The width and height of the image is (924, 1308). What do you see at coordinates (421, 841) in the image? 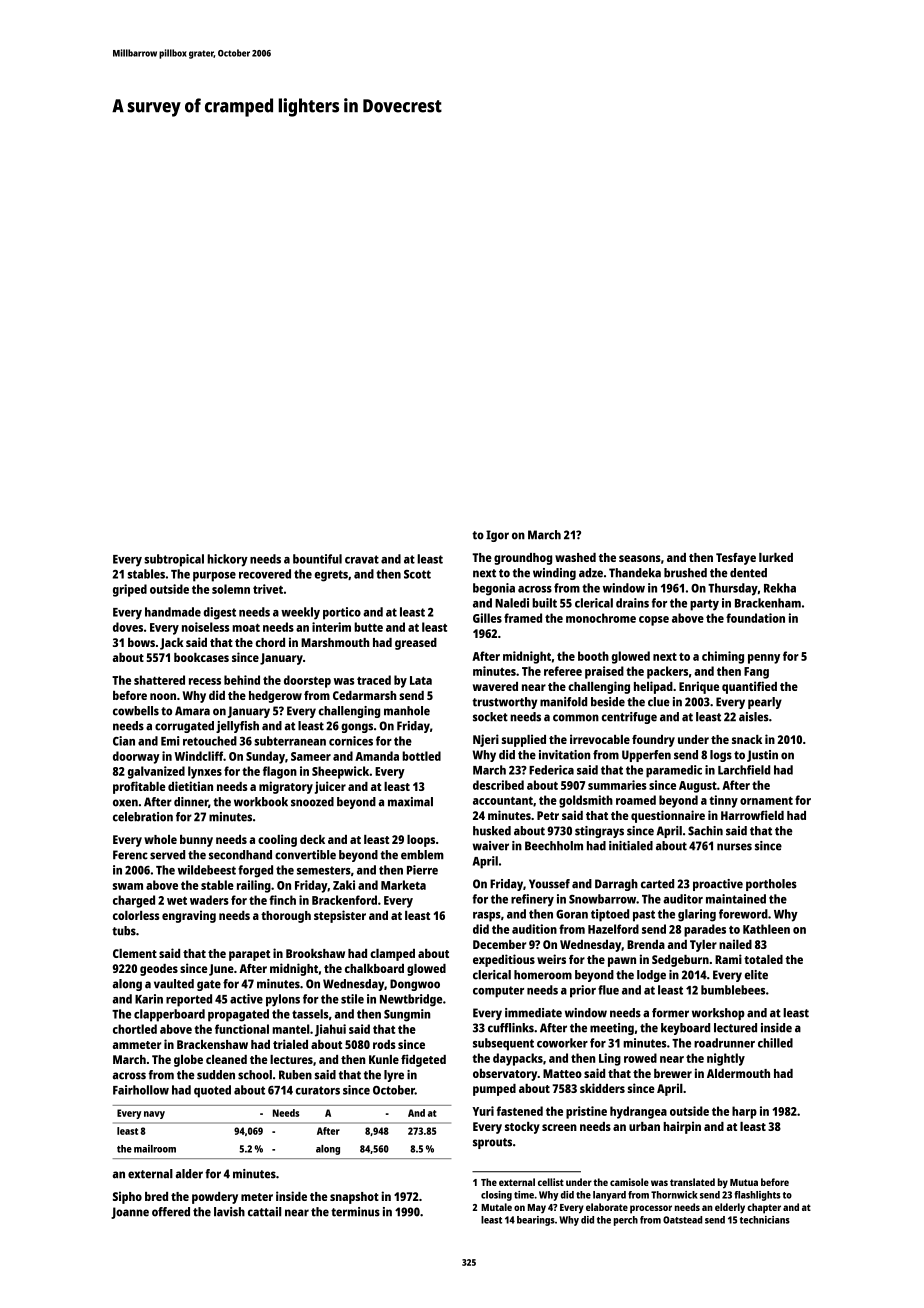
I see `loops` at bounding box center [421, 841].
